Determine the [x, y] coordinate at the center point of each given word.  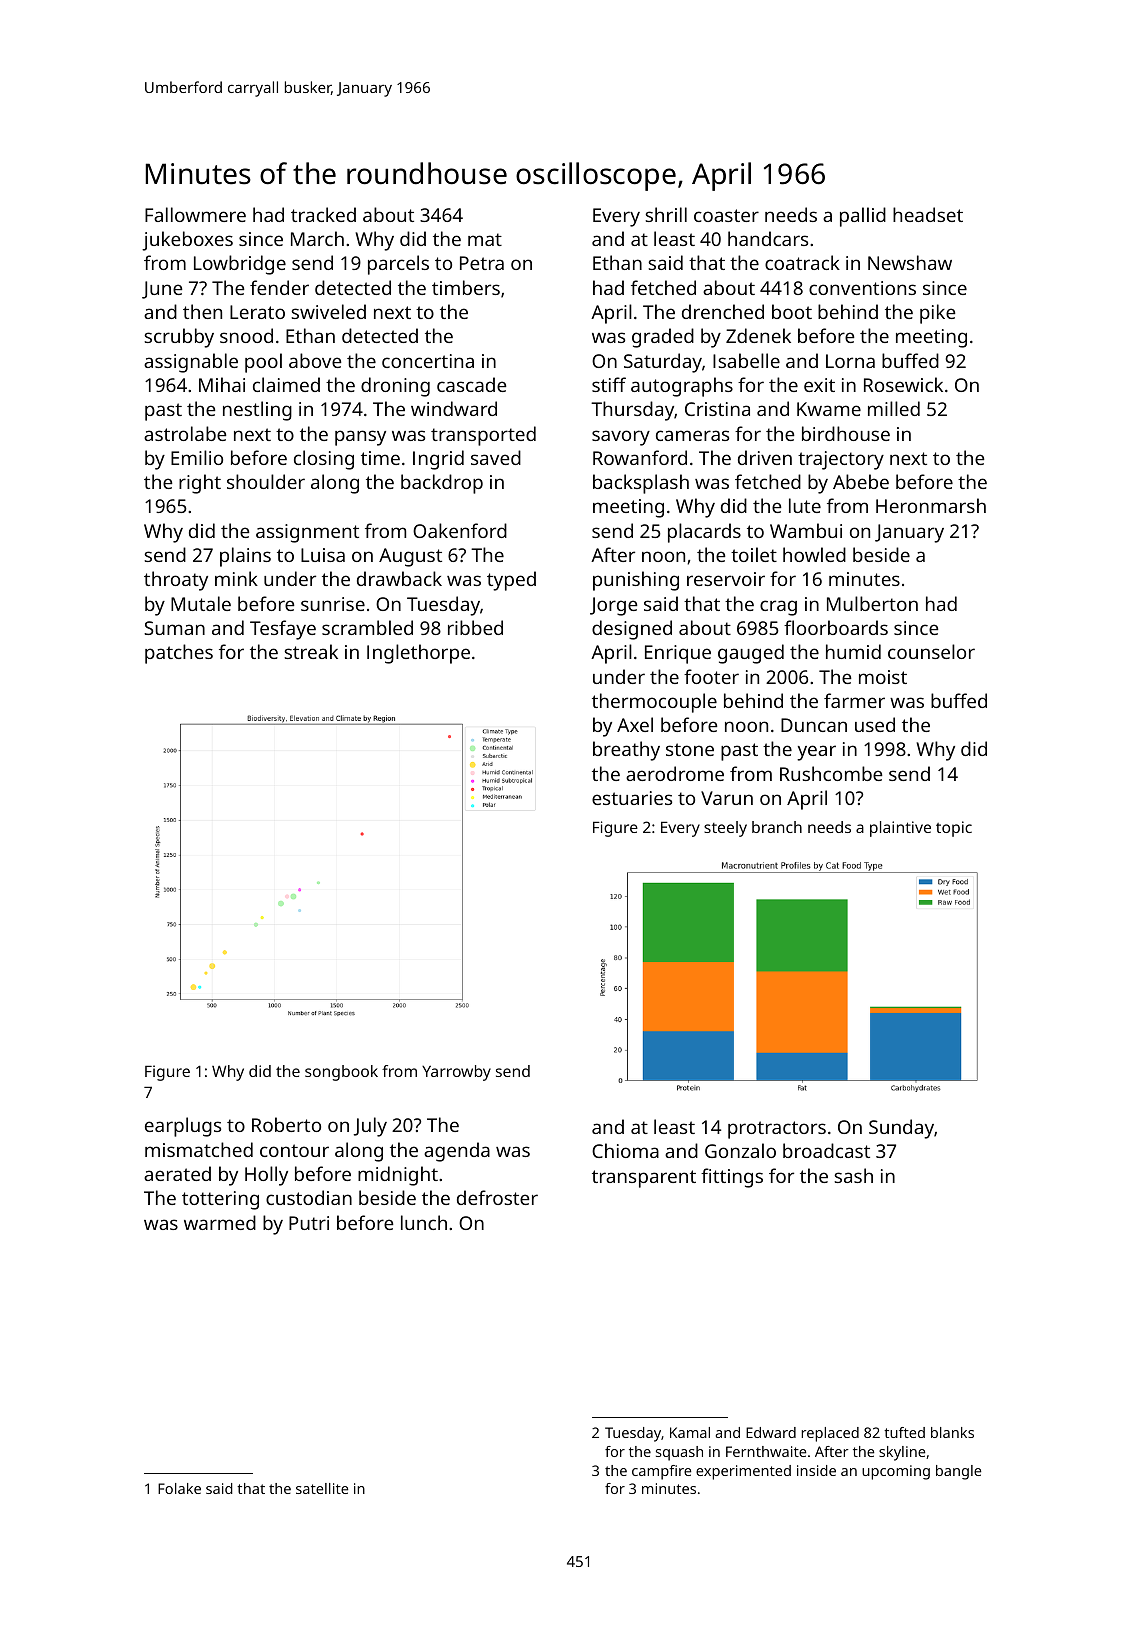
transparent [644, 1179]
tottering [220, 1200]
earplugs [183, 1127]
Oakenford [460, 530]
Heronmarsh [931, 505]
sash [854, 1175]
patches [179, 654]
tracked [323, 214]
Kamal [690, 1432]
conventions [862, 288]
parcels [398, 265]
